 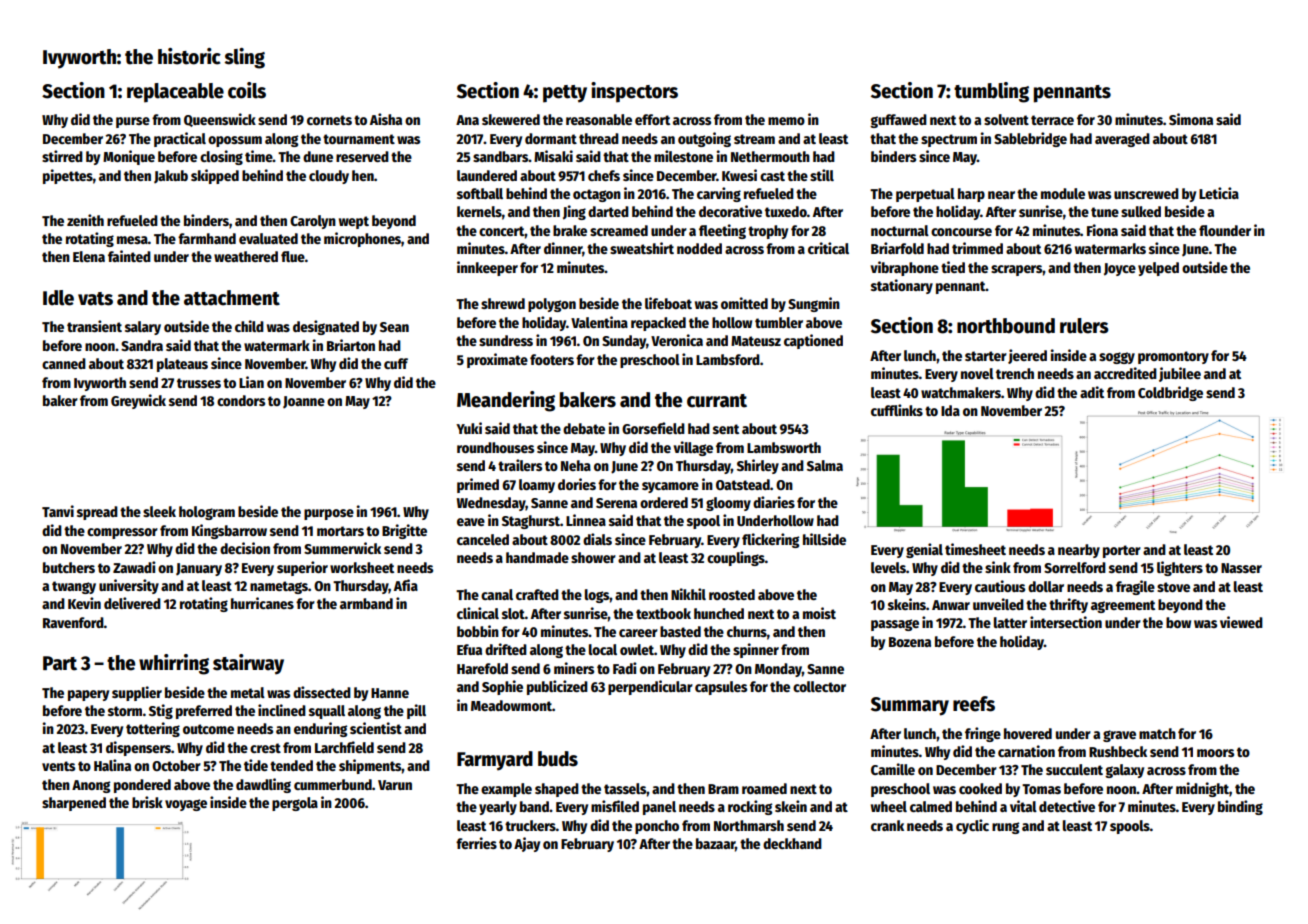 I want to click on match, so click(x=1157, y=733).
